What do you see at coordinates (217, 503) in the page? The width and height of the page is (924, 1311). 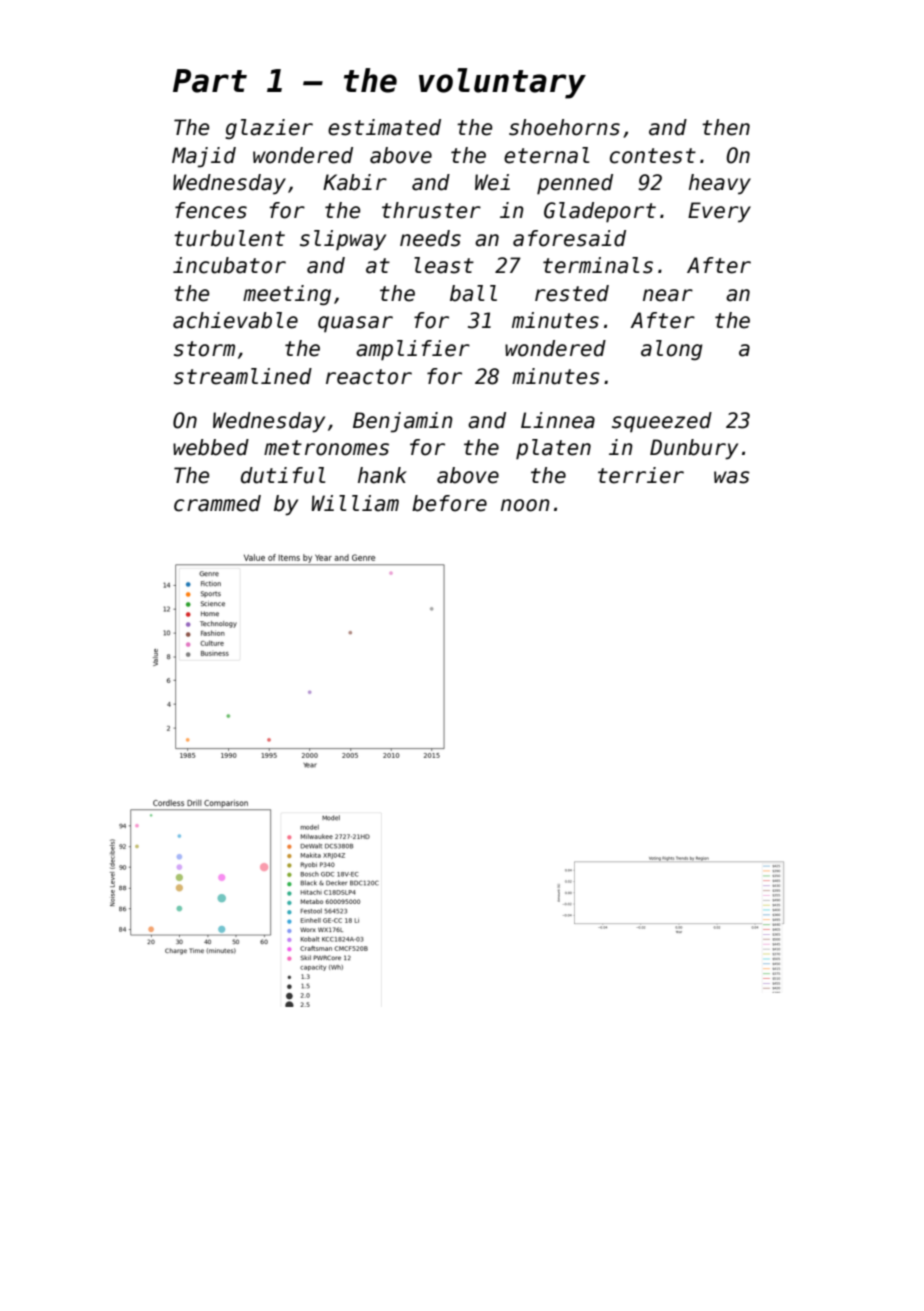 I see `crammed` at bounding box center [217, 503].
